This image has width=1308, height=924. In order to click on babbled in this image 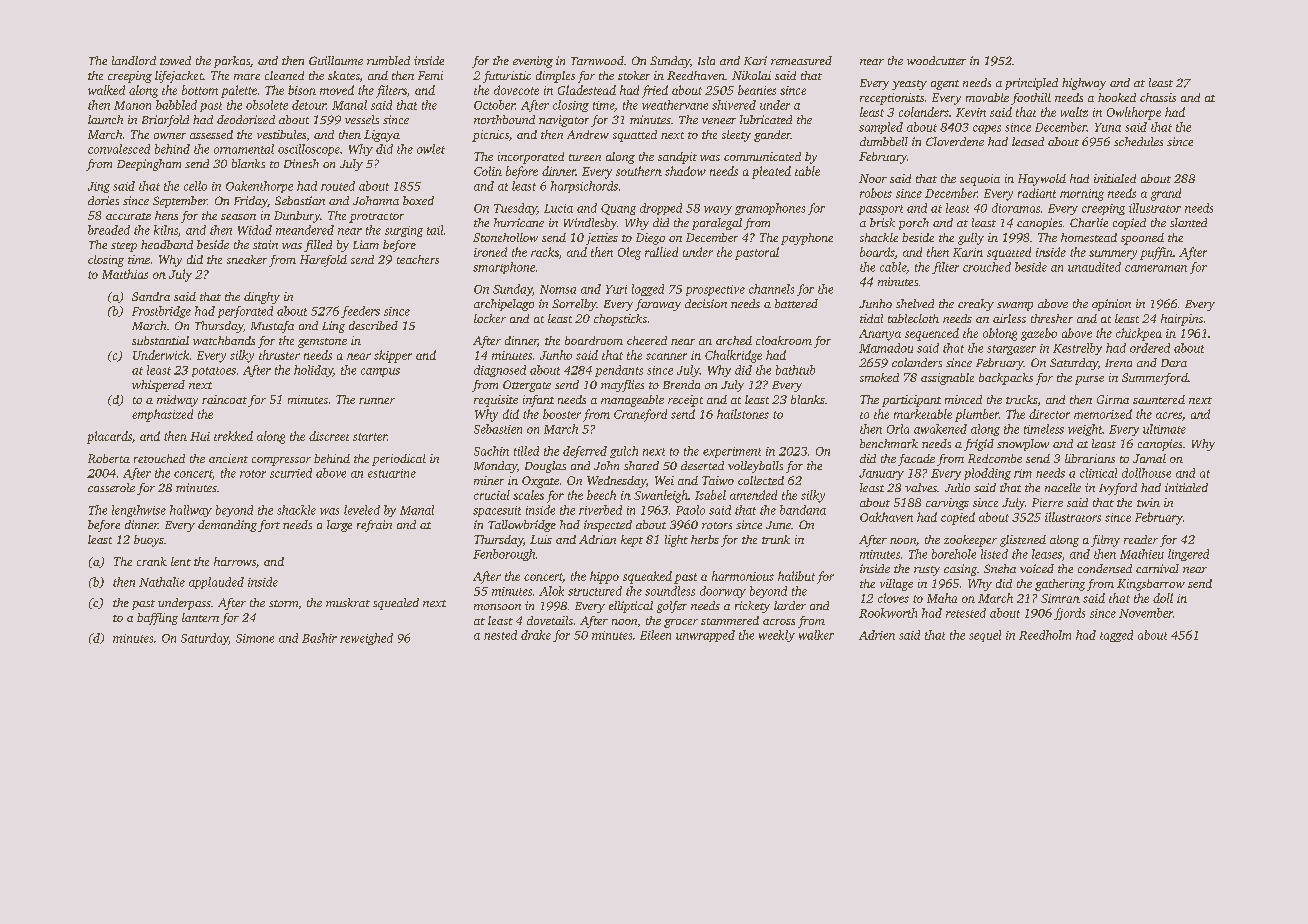, I will do `click(176, 105)`.
